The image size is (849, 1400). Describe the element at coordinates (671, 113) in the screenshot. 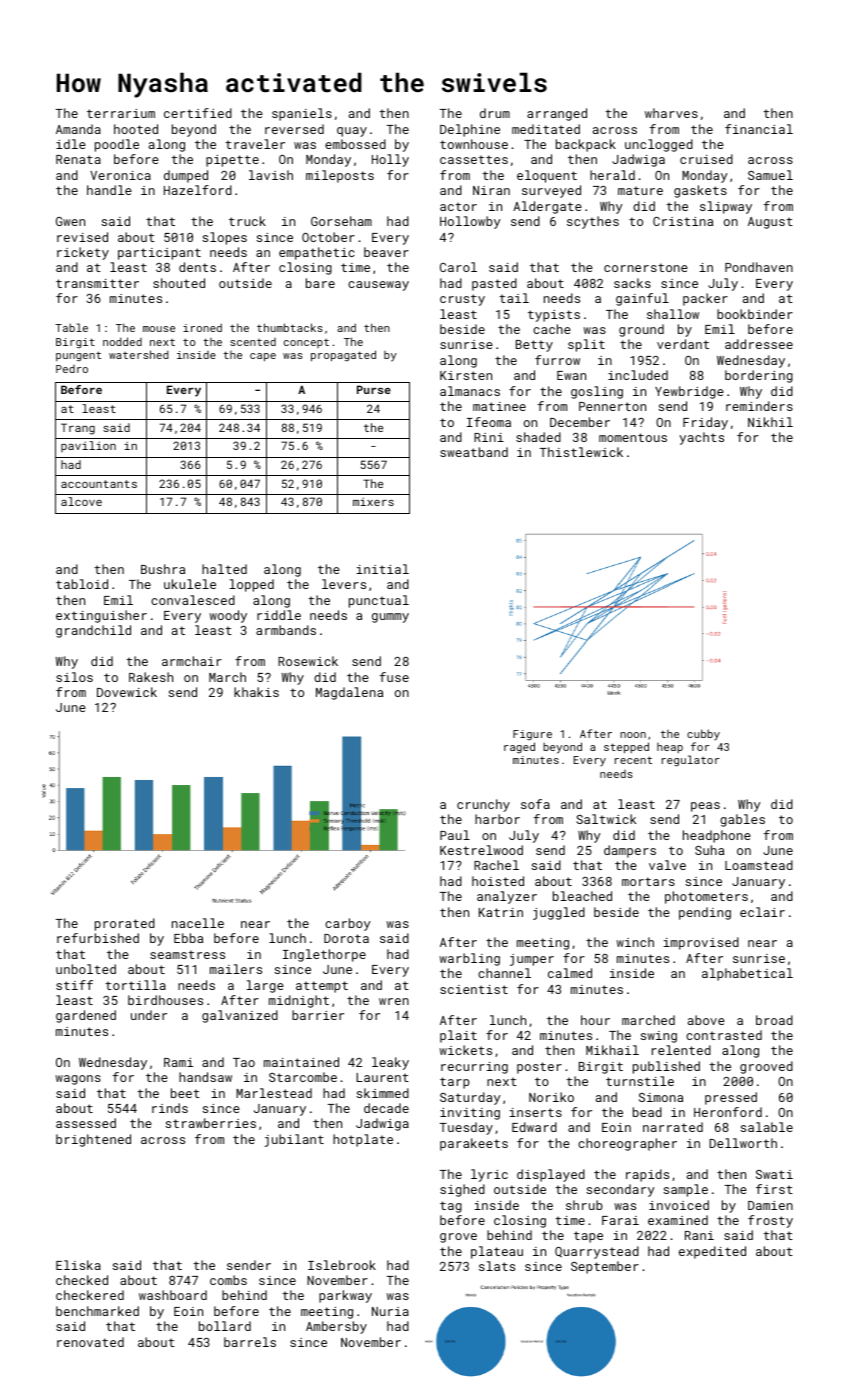

I see `wharves` at that location.
